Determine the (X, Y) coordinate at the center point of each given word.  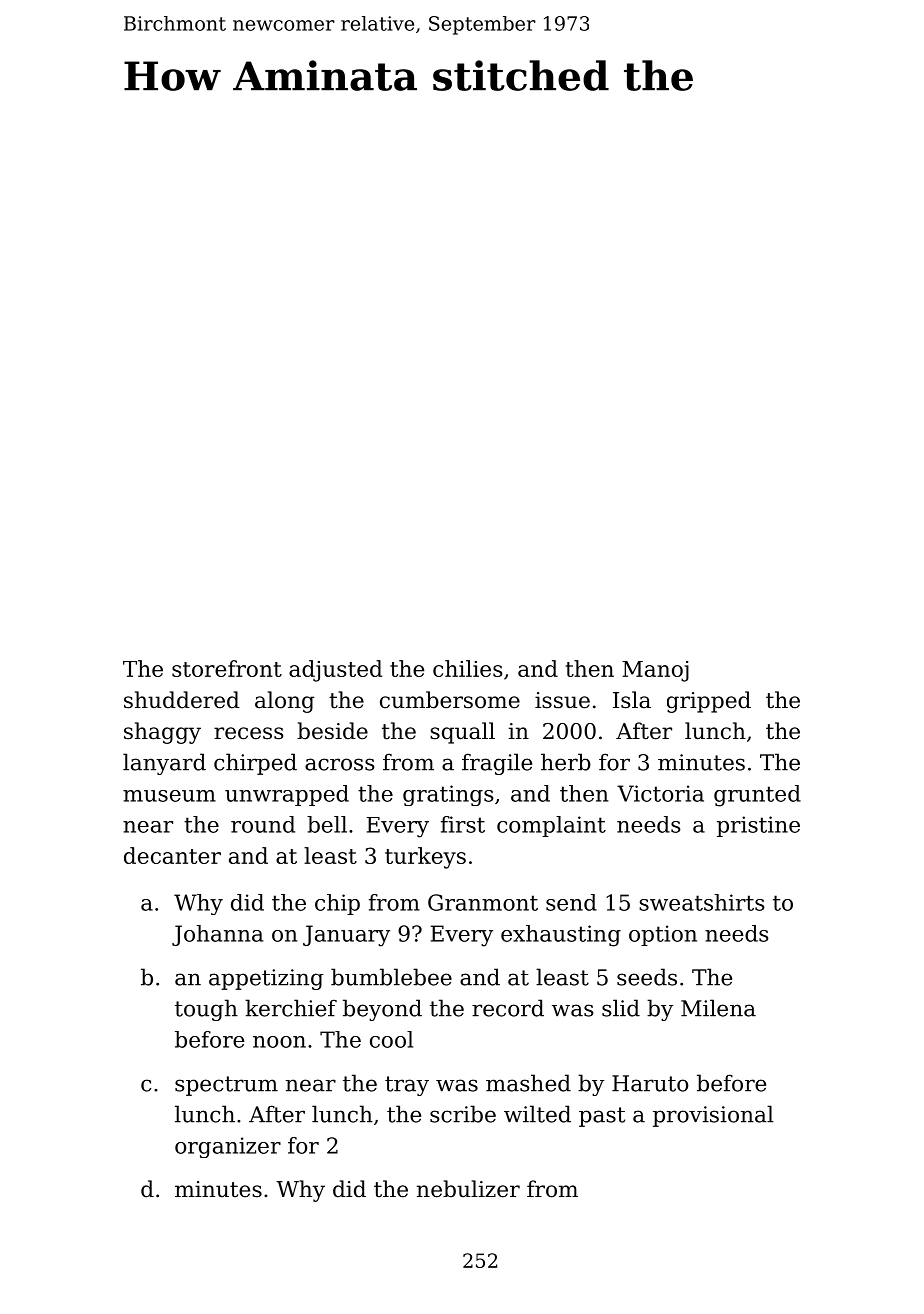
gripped (709, 702)
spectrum (226, 1086)
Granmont (483, 902)
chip (337, 904)
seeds (647, 977)
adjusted (335, 671)
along (284, 702)
